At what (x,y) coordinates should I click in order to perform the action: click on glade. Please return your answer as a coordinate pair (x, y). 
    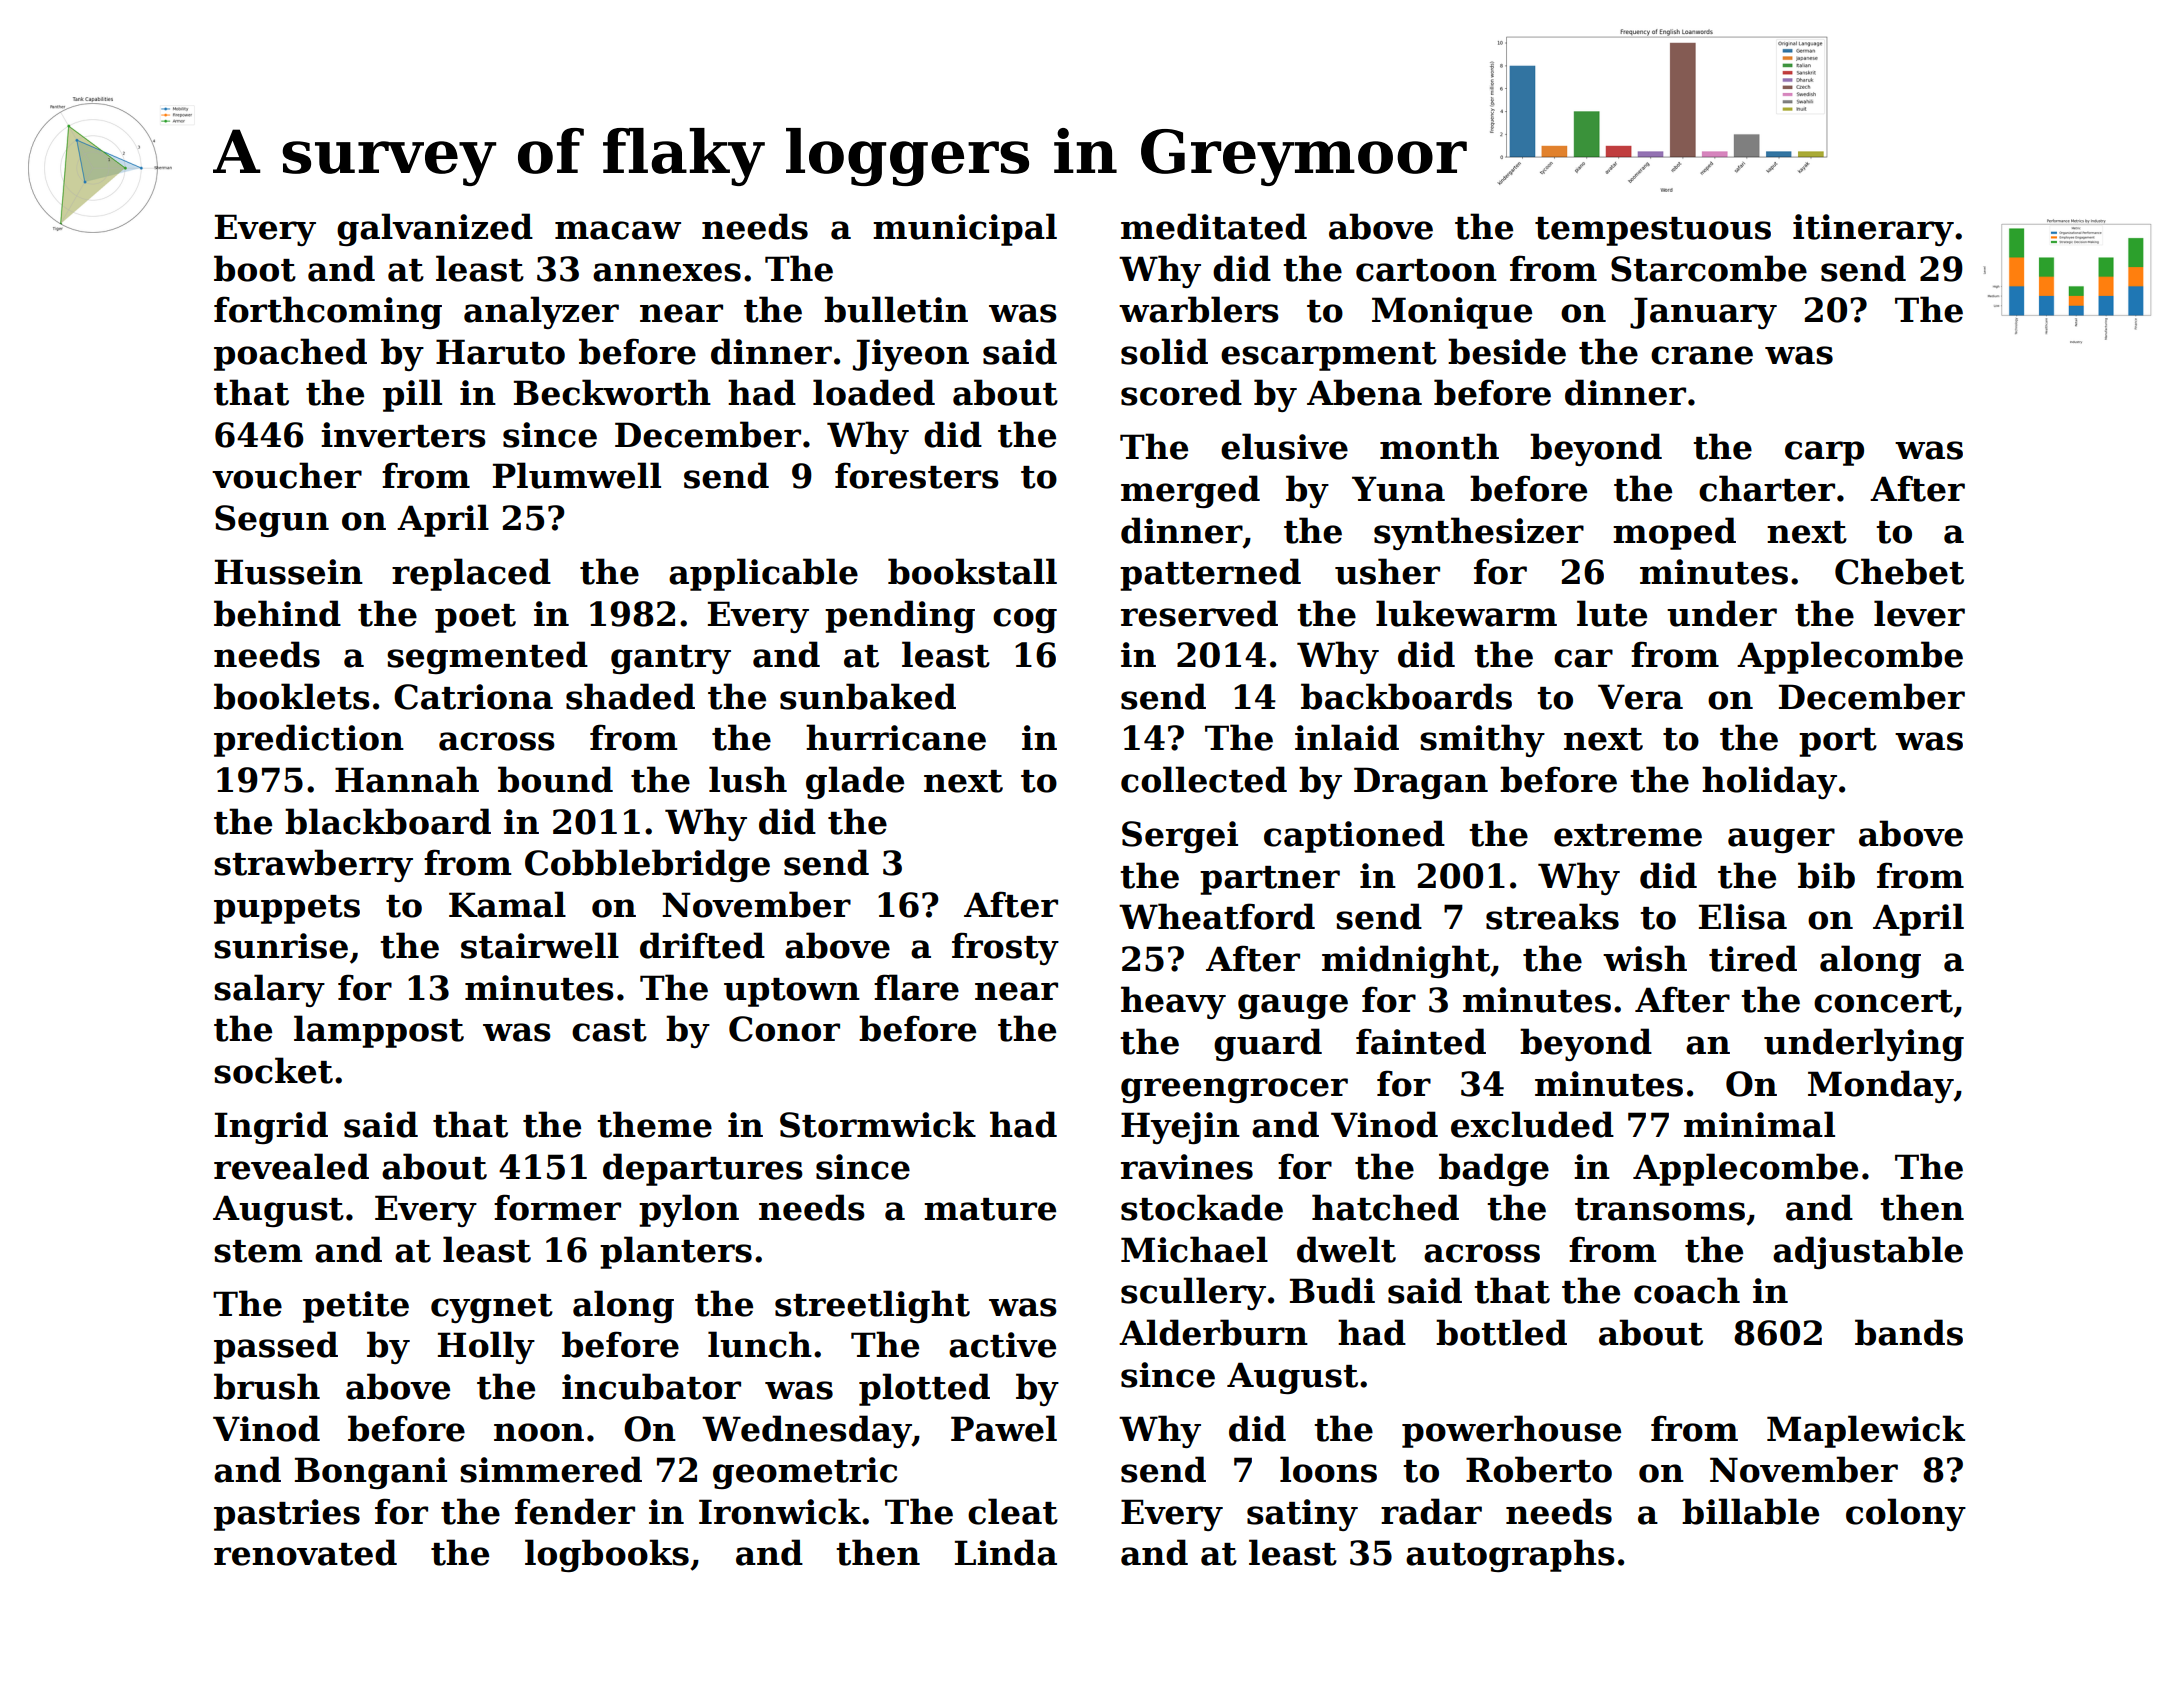
    Looking at the image, I should click on (855, 782).
